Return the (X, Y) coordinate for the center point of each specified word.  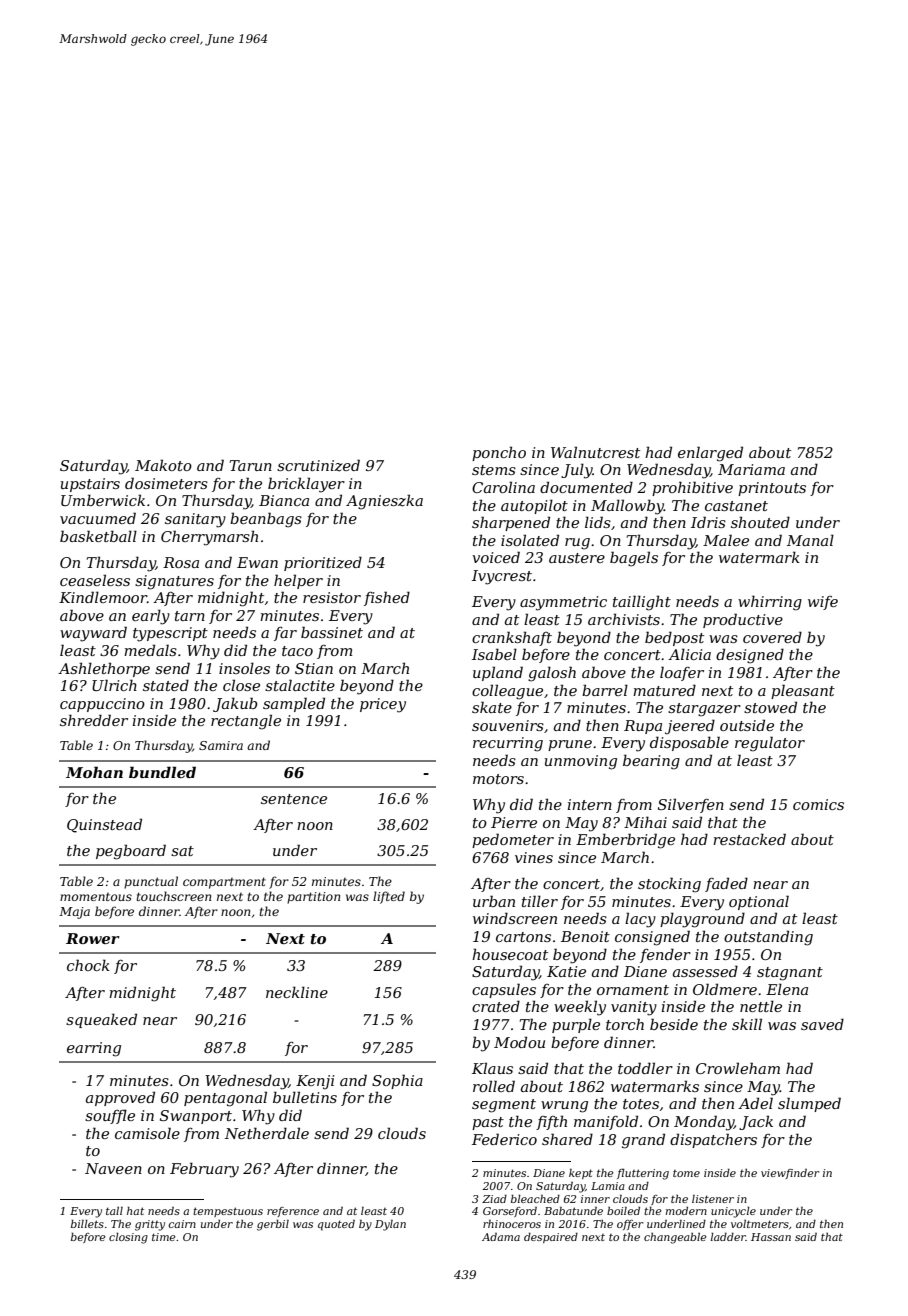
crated (496, 1006)
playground (702, 920)
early (151, 617)
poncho (499, 453)
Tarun (251, 465)
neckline (297, 992)
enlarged (710, 454)
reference (293, 1212)
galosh (552, 674)
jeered (690, 727)
